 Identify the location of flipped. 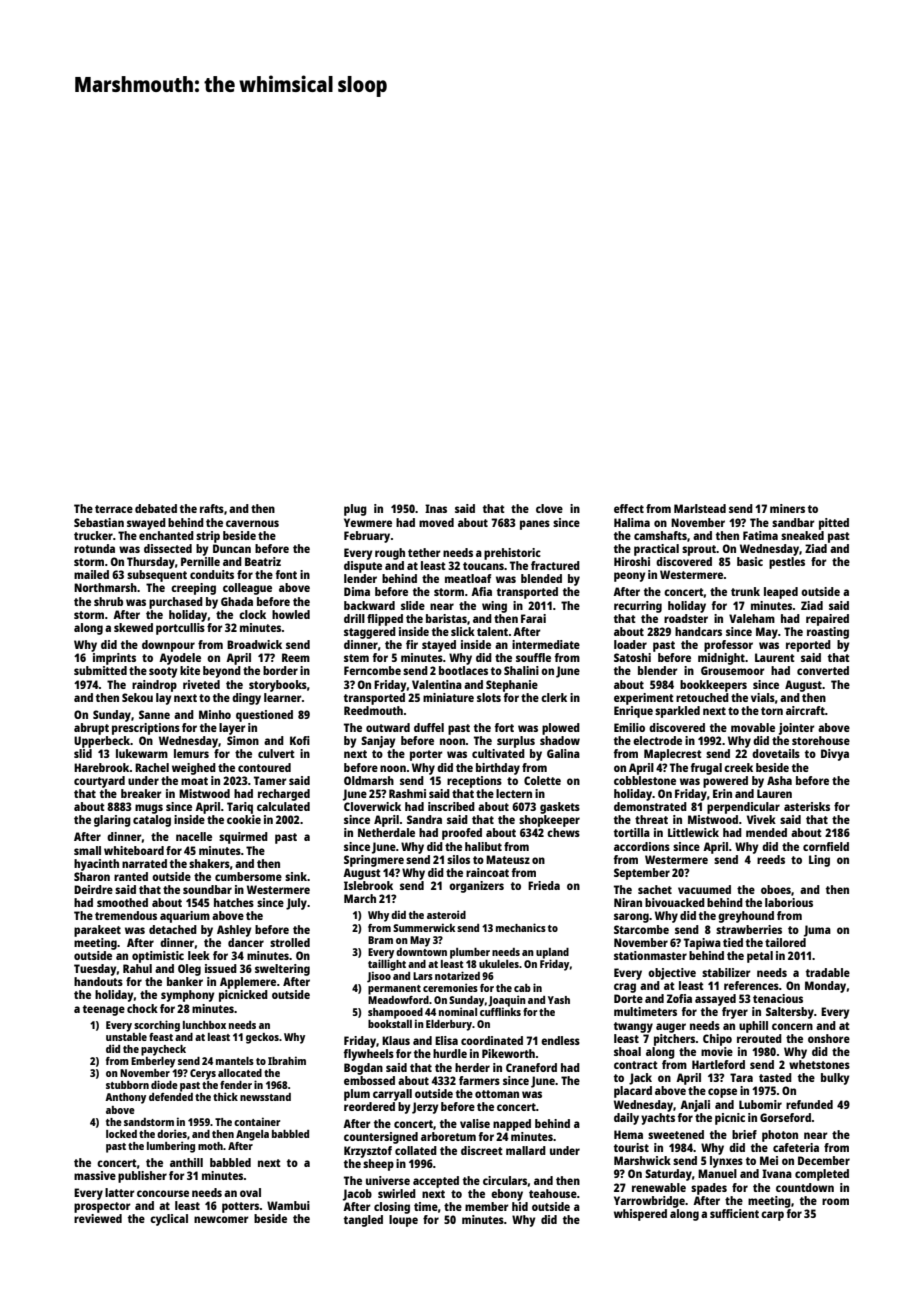
(385, 620).
